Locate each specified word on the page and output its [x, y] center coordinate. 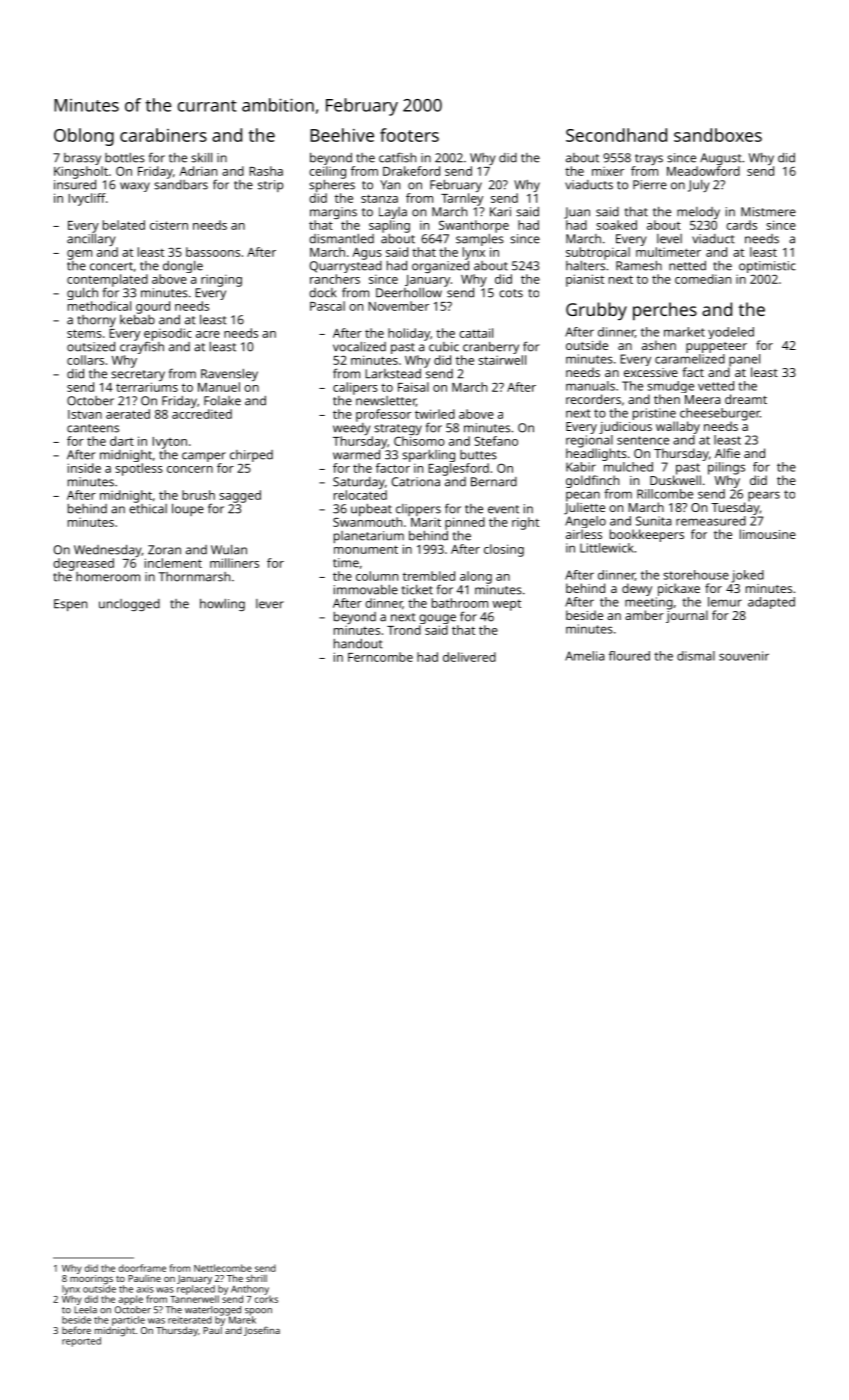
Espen [70, 605]
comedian [703, 279]
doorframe [142, 1268]
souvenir [744, 656]
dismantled [341, 239]
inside [84, 468]
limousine [768, 534]
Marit [426, 522]
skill [201, 158]
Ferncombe [380, 657]
